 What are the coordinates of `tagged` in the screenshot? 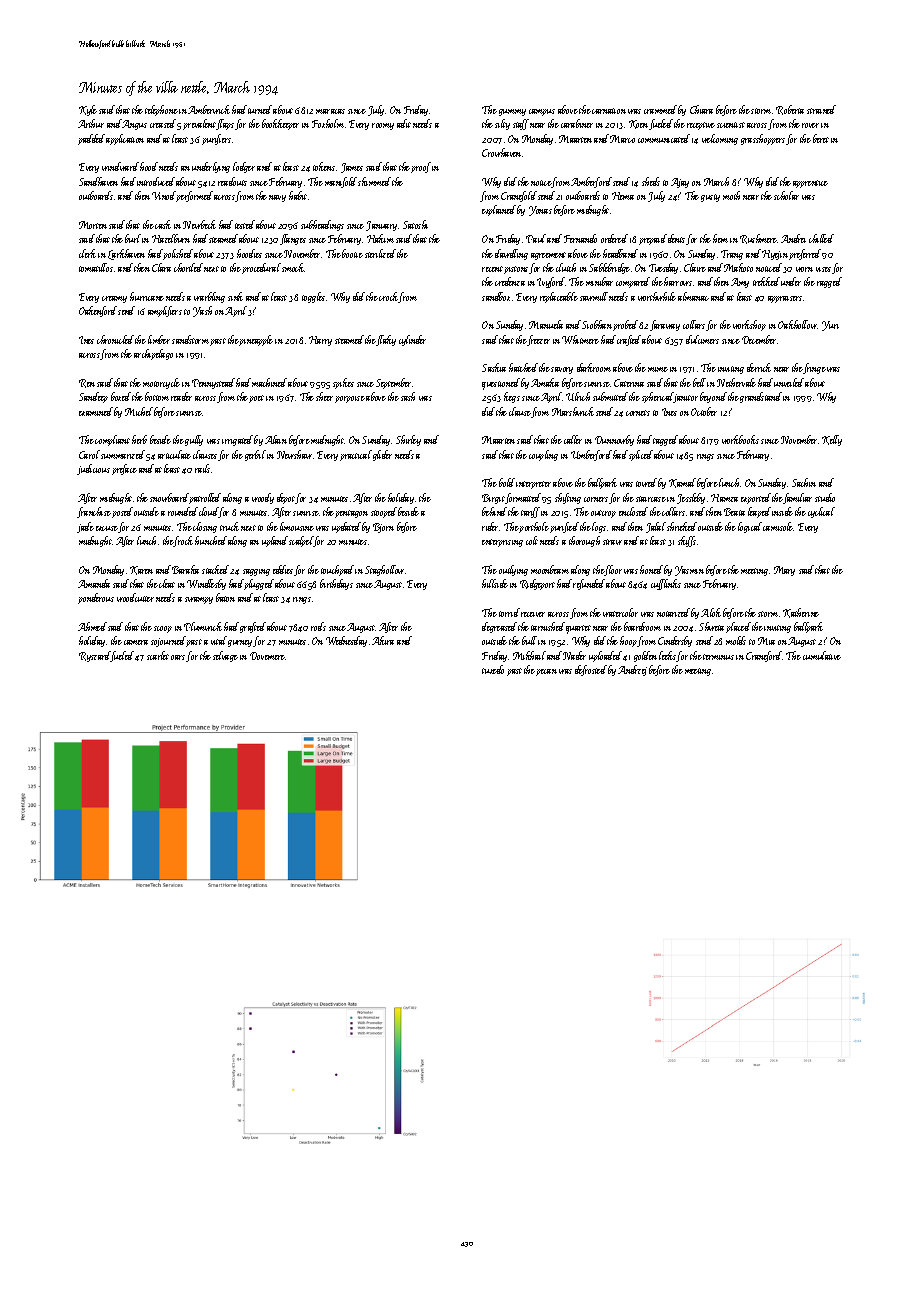 It's located at (665, 440).
